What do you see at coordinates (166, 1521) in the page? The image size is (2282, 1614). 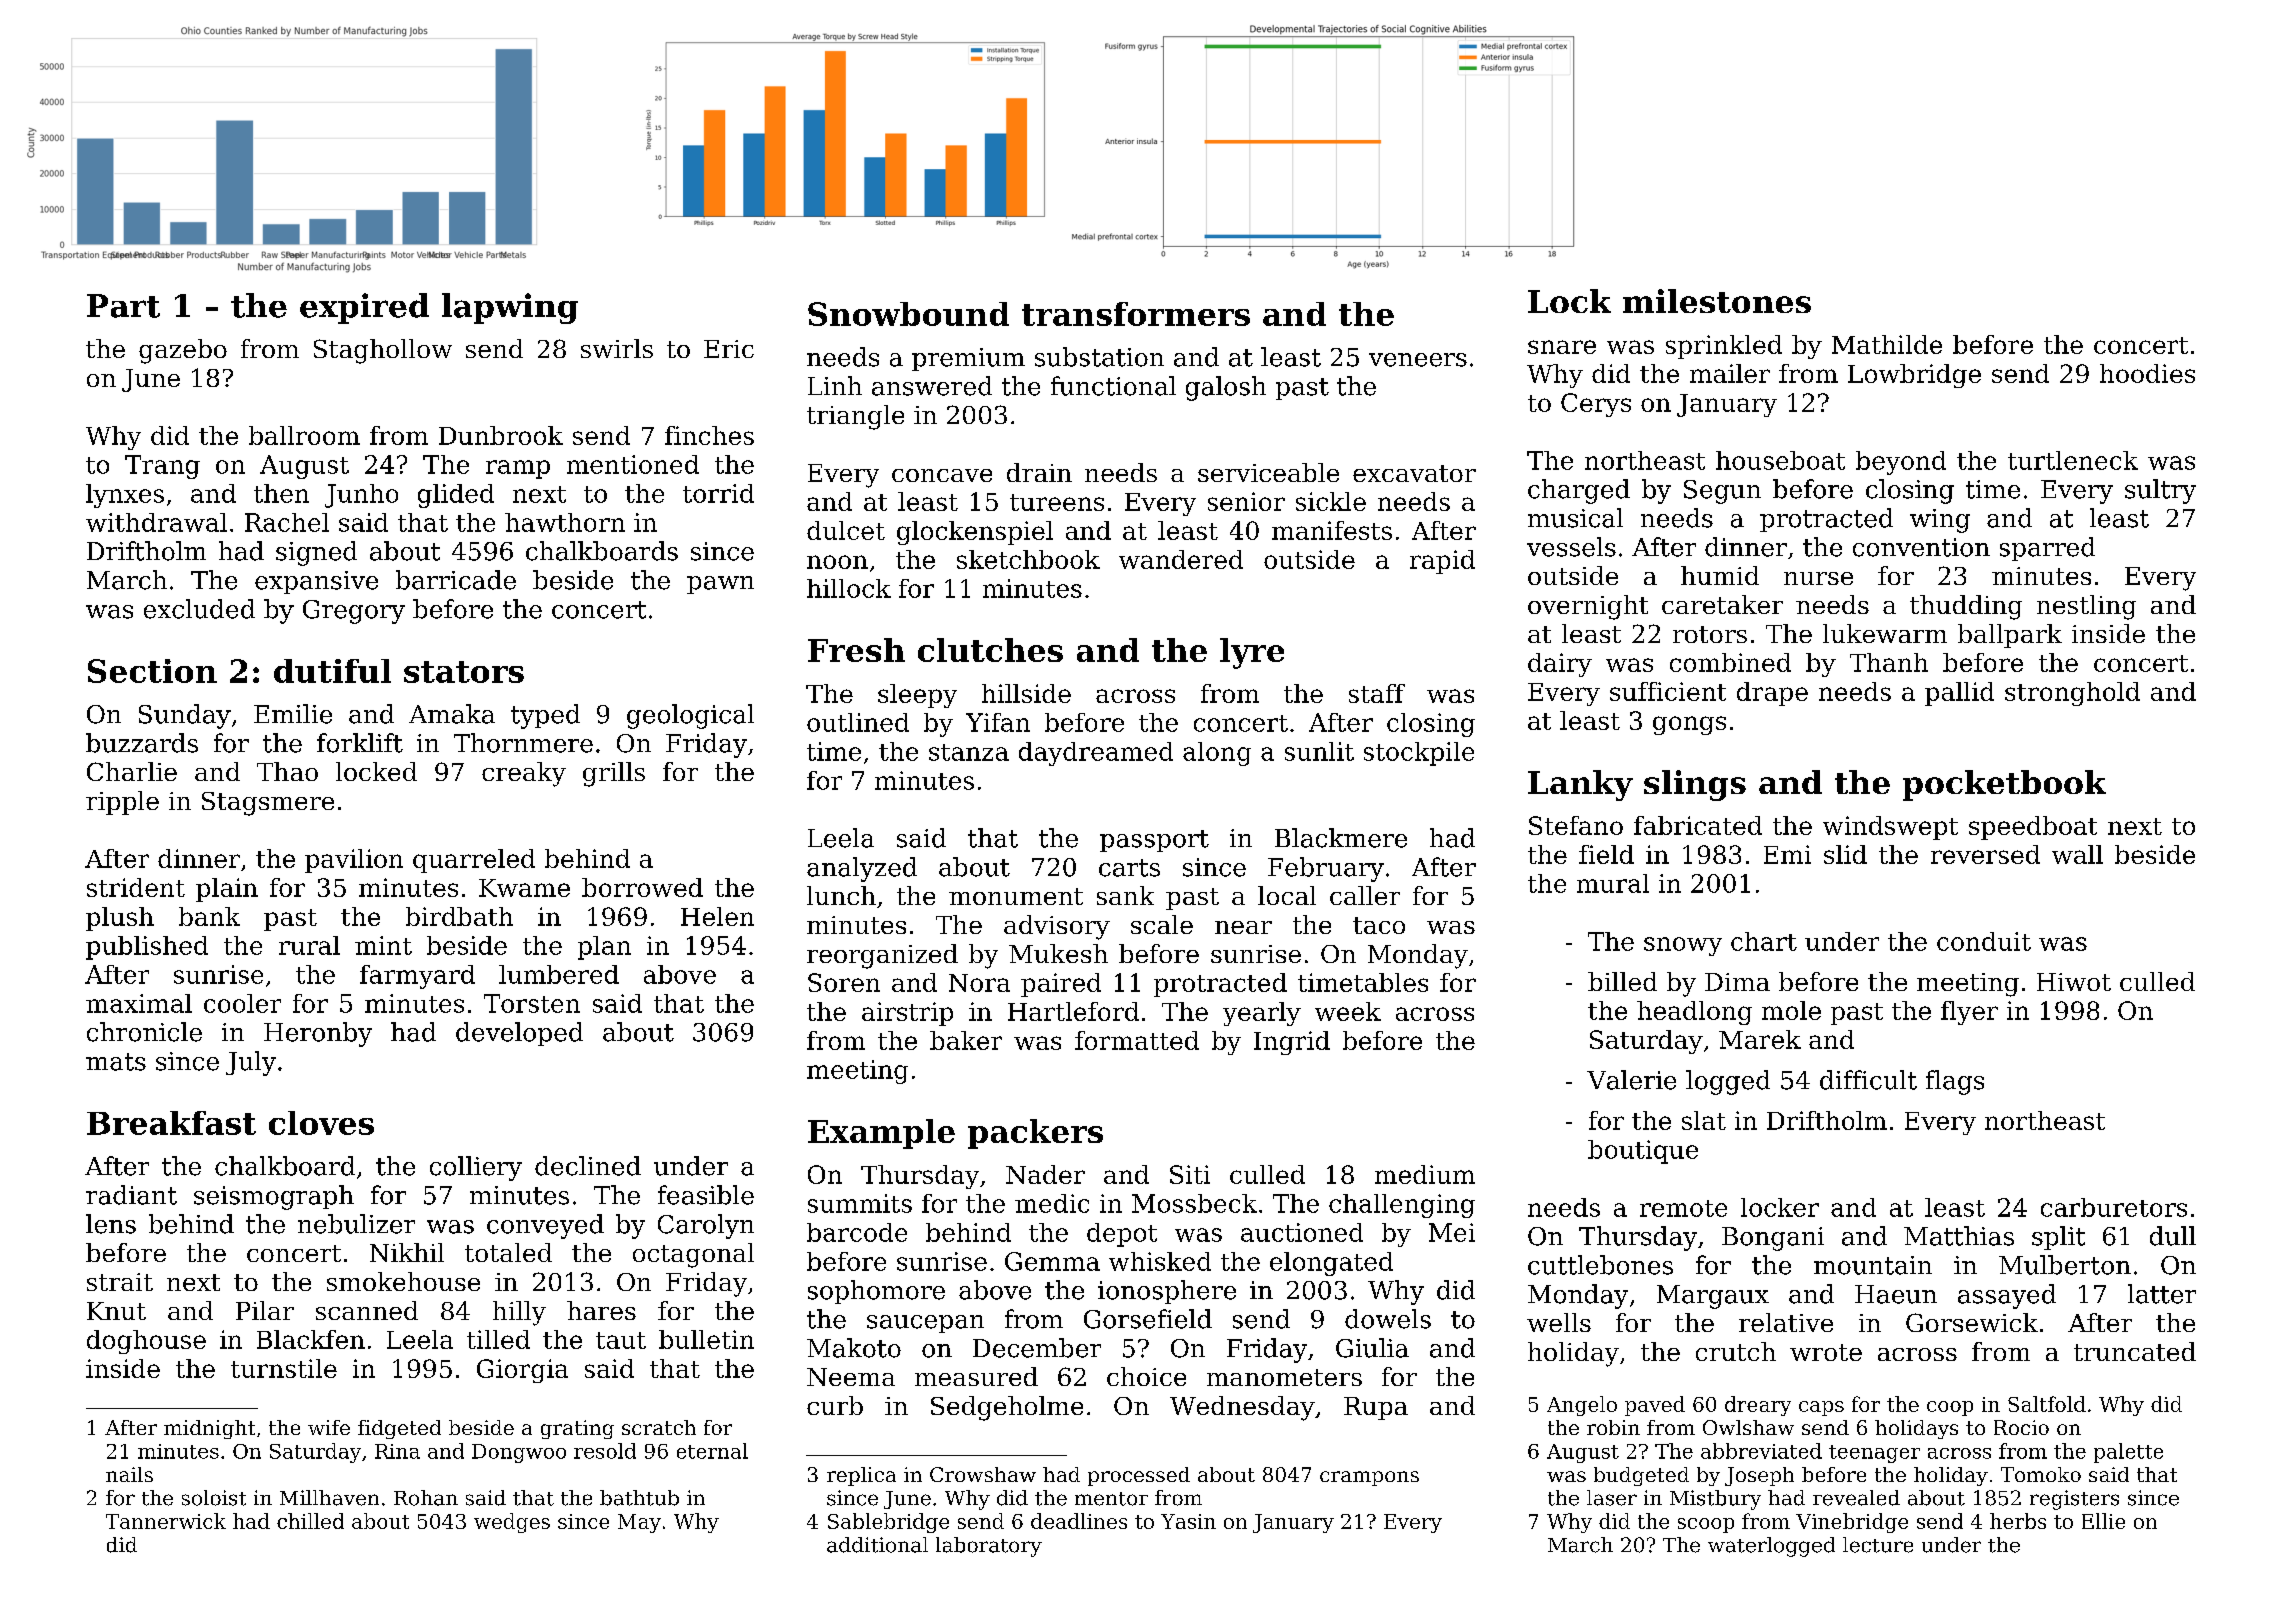 I see `Tannerwick` at bounding box center [166, 1521].
